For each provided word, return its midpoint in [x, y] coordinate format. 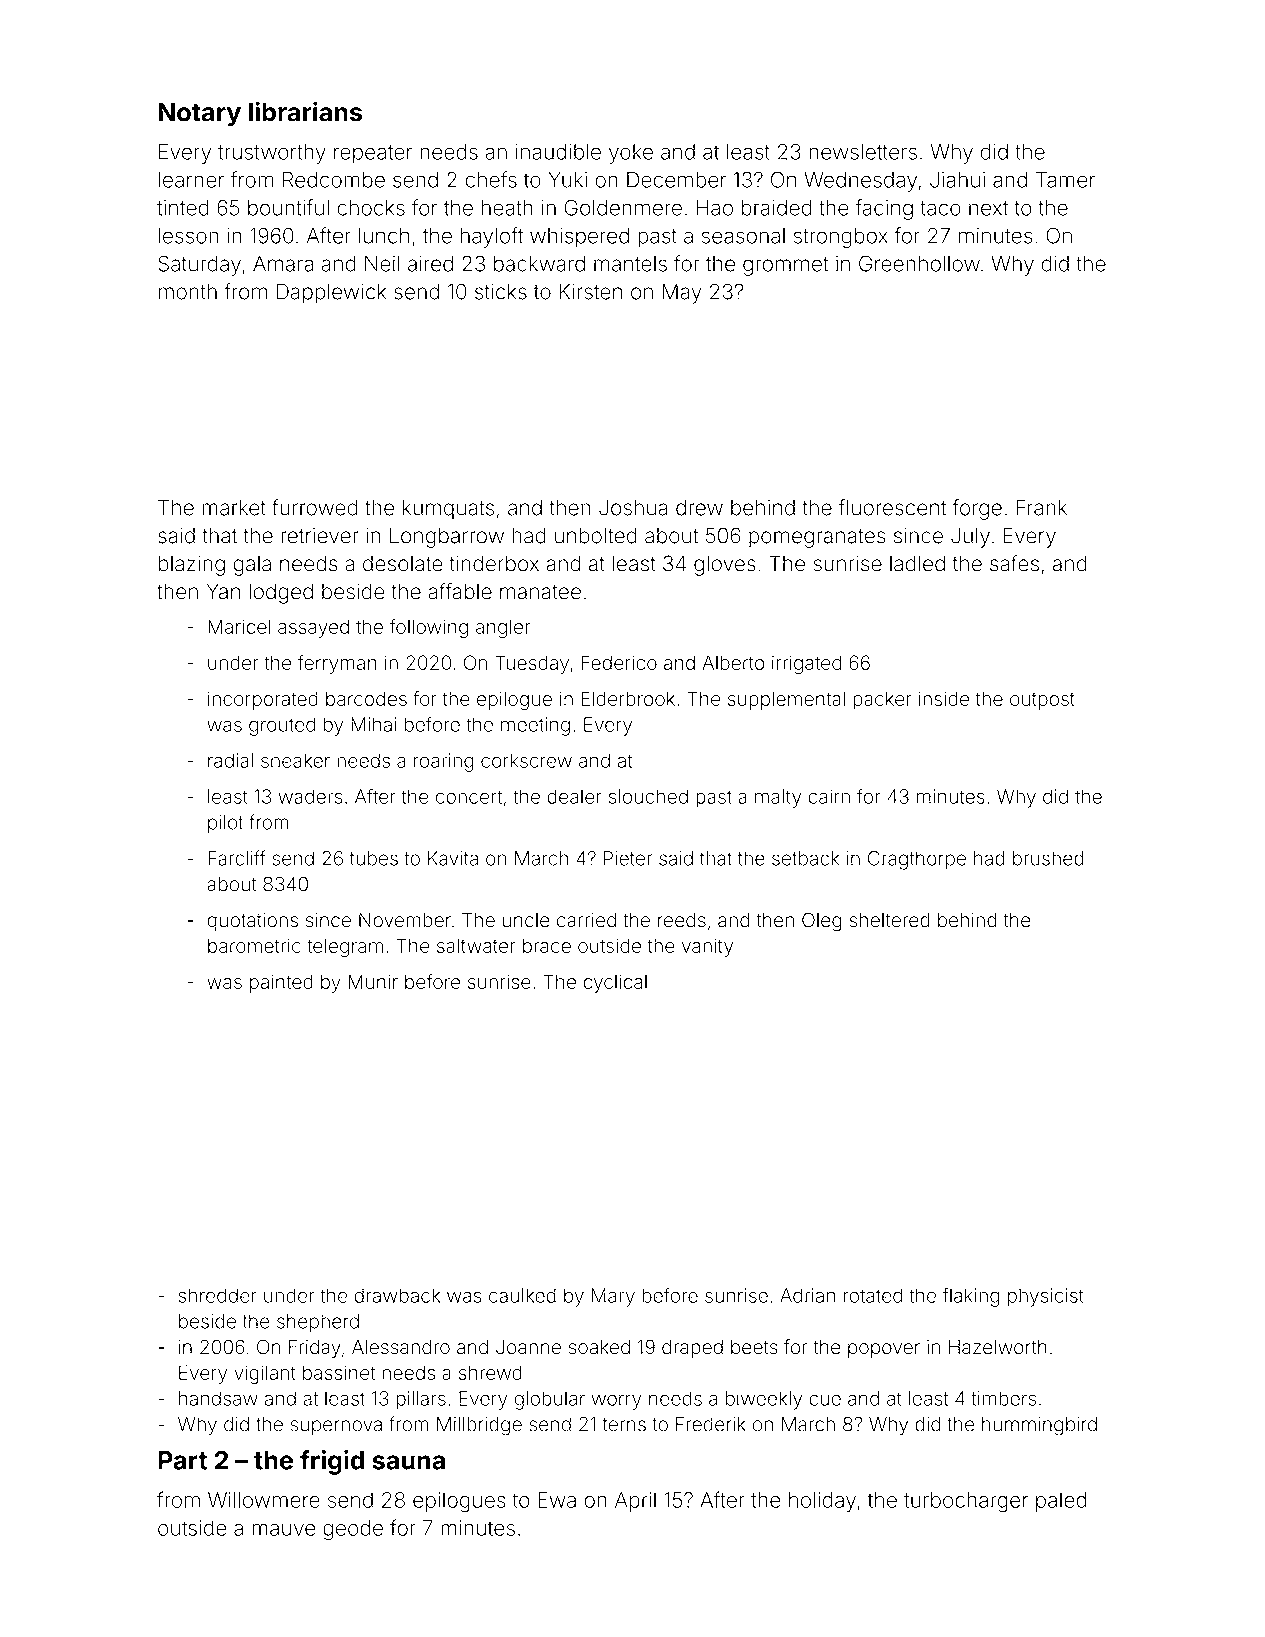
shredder [217, 1295]
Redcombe [334, 180]
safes [1014, 563]
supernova [336, 1427]
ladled [917, 564]
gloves [725, 566]
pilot [225, 824]
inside [944, 698]
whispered [579, 238]
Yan [223, 591]
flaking [971, 1297]
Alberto [733, 662]
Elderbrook [628, 698]
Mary [613, 1297]
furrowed [314, 507]
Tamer [1065, 180]
